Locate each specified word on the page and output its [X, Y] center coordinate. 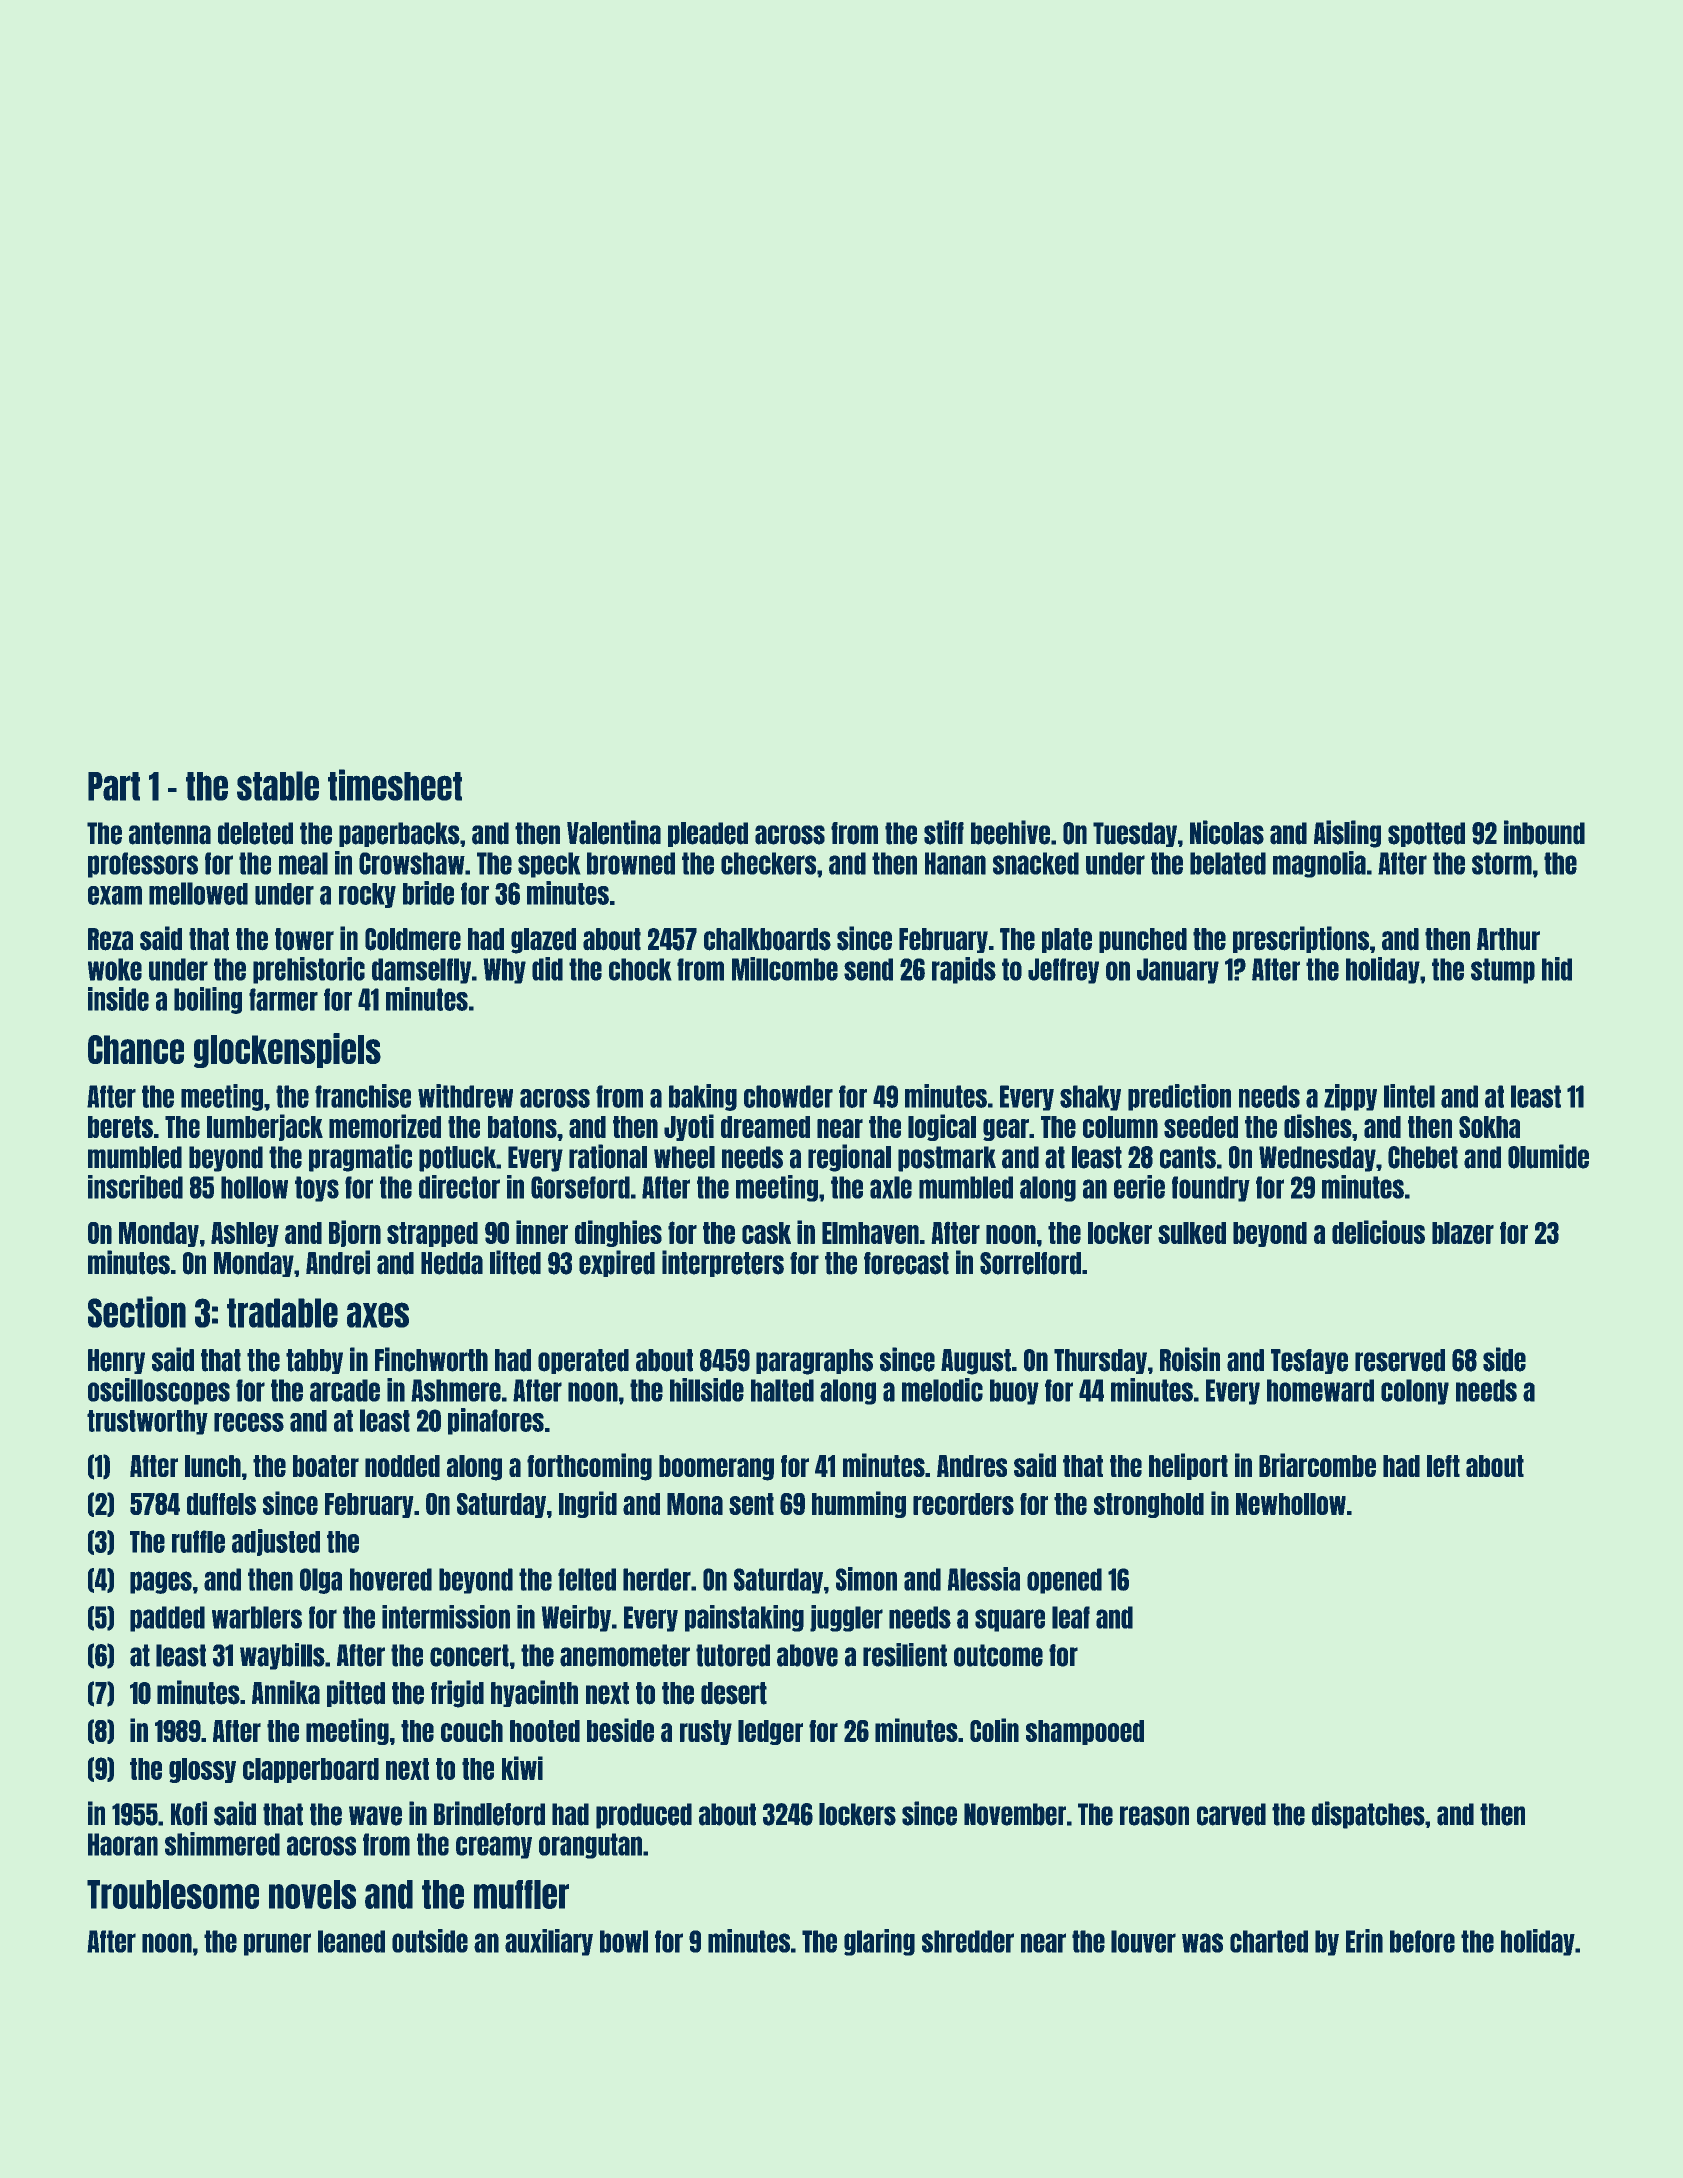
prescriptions [1301, 939]
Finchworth [431, 1359]
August [976, 1362]
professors [143, 865]
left [1443, 1466]
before [1422, 1941]
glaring [879, 1942]
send [868, 969]
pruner [277, 1944]
